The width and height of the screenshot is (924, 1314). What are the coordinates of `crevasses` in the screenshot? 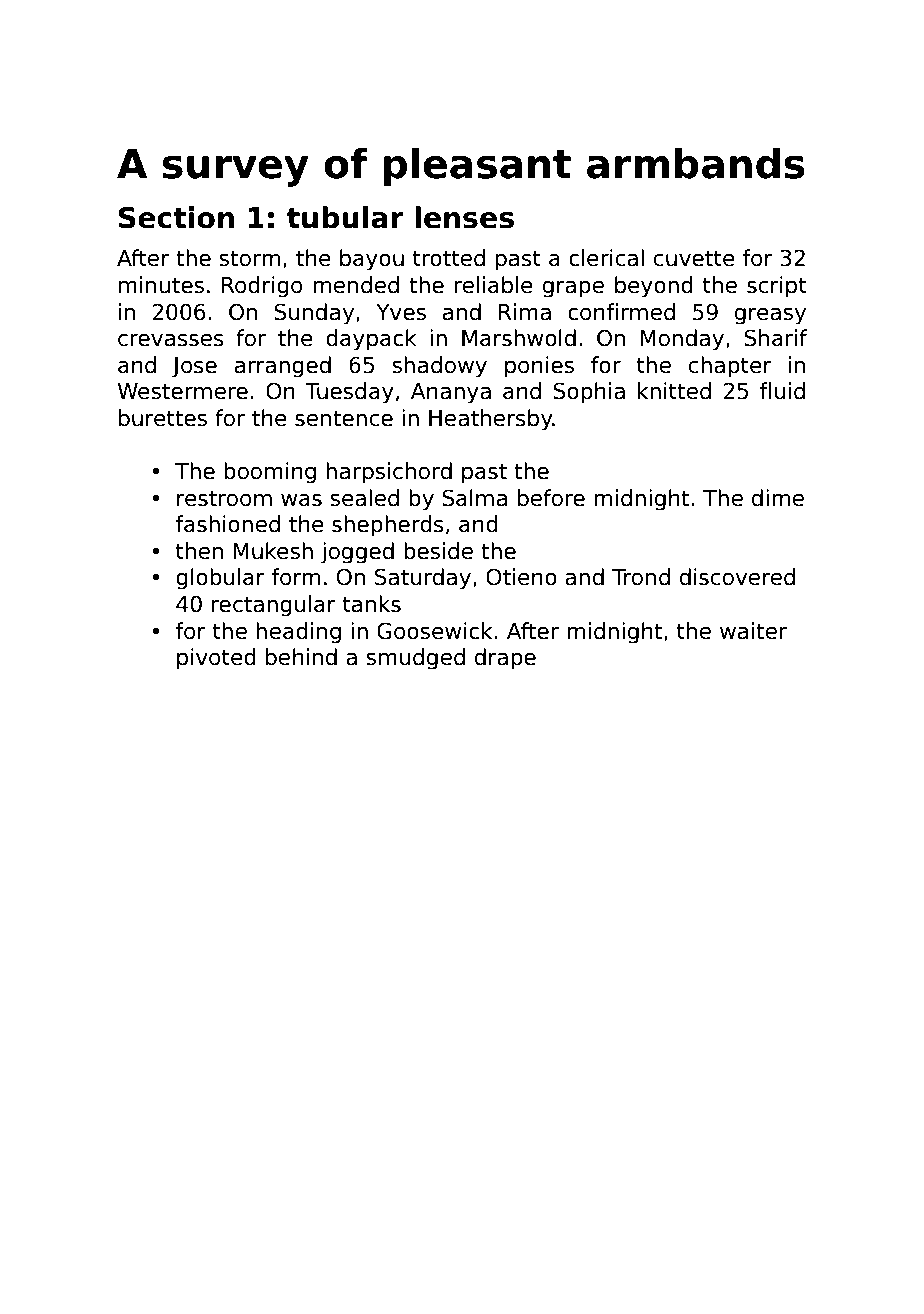 It's located at (171, 340).
